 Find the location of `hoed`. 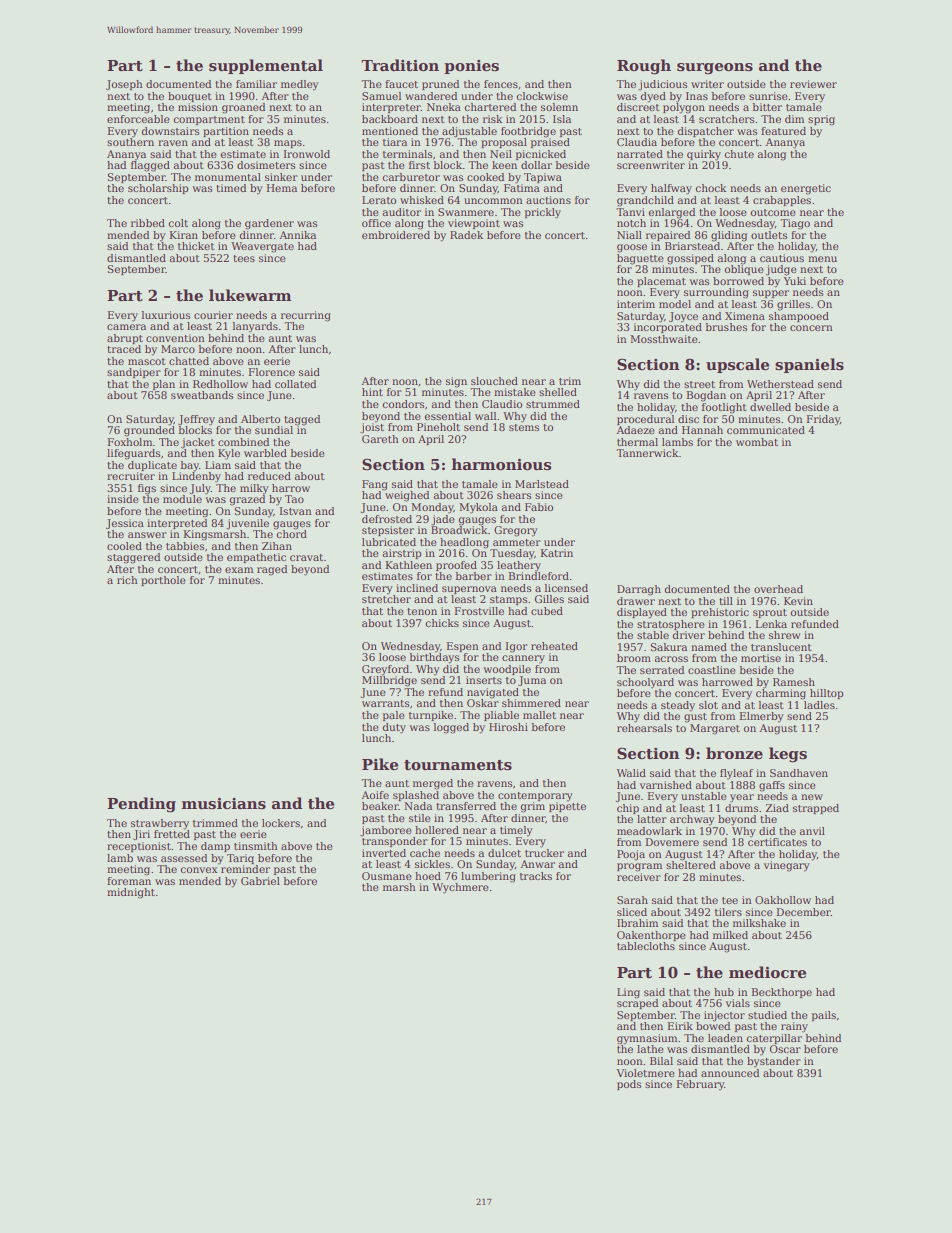

hoed is located at coordinates (428, 876).
